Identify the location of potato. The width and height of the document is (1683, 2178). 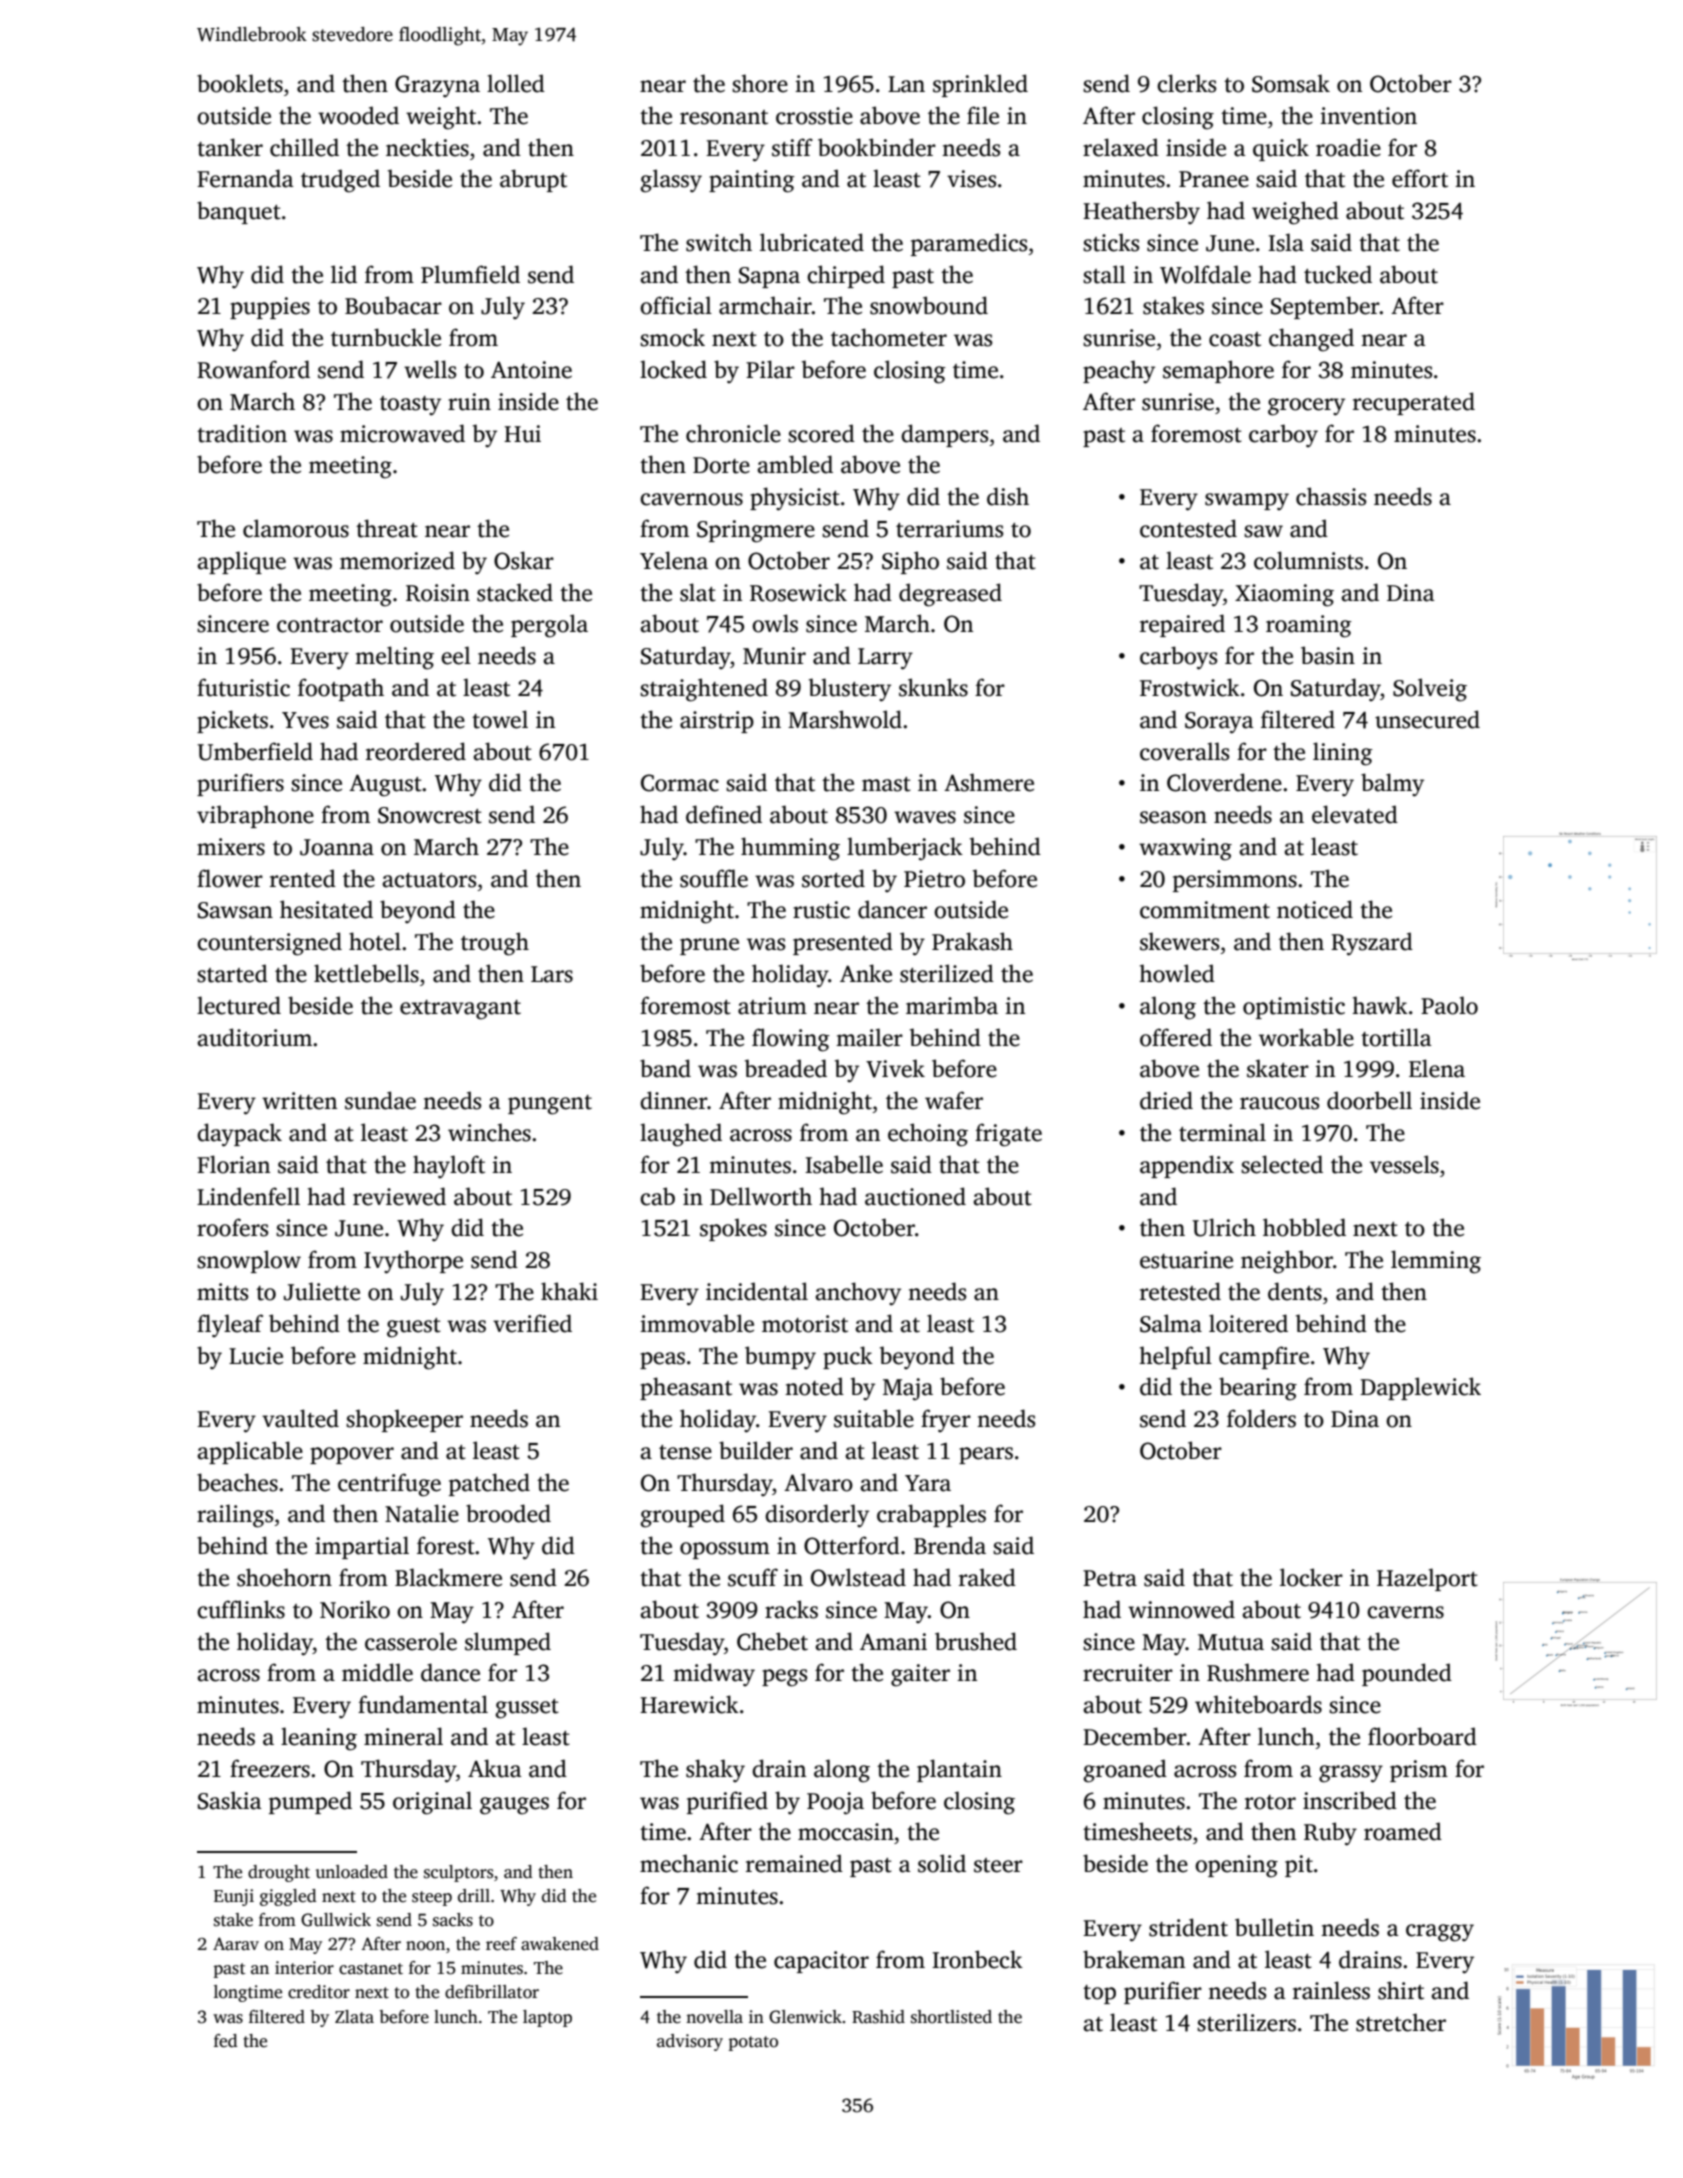
(753, 2043).
